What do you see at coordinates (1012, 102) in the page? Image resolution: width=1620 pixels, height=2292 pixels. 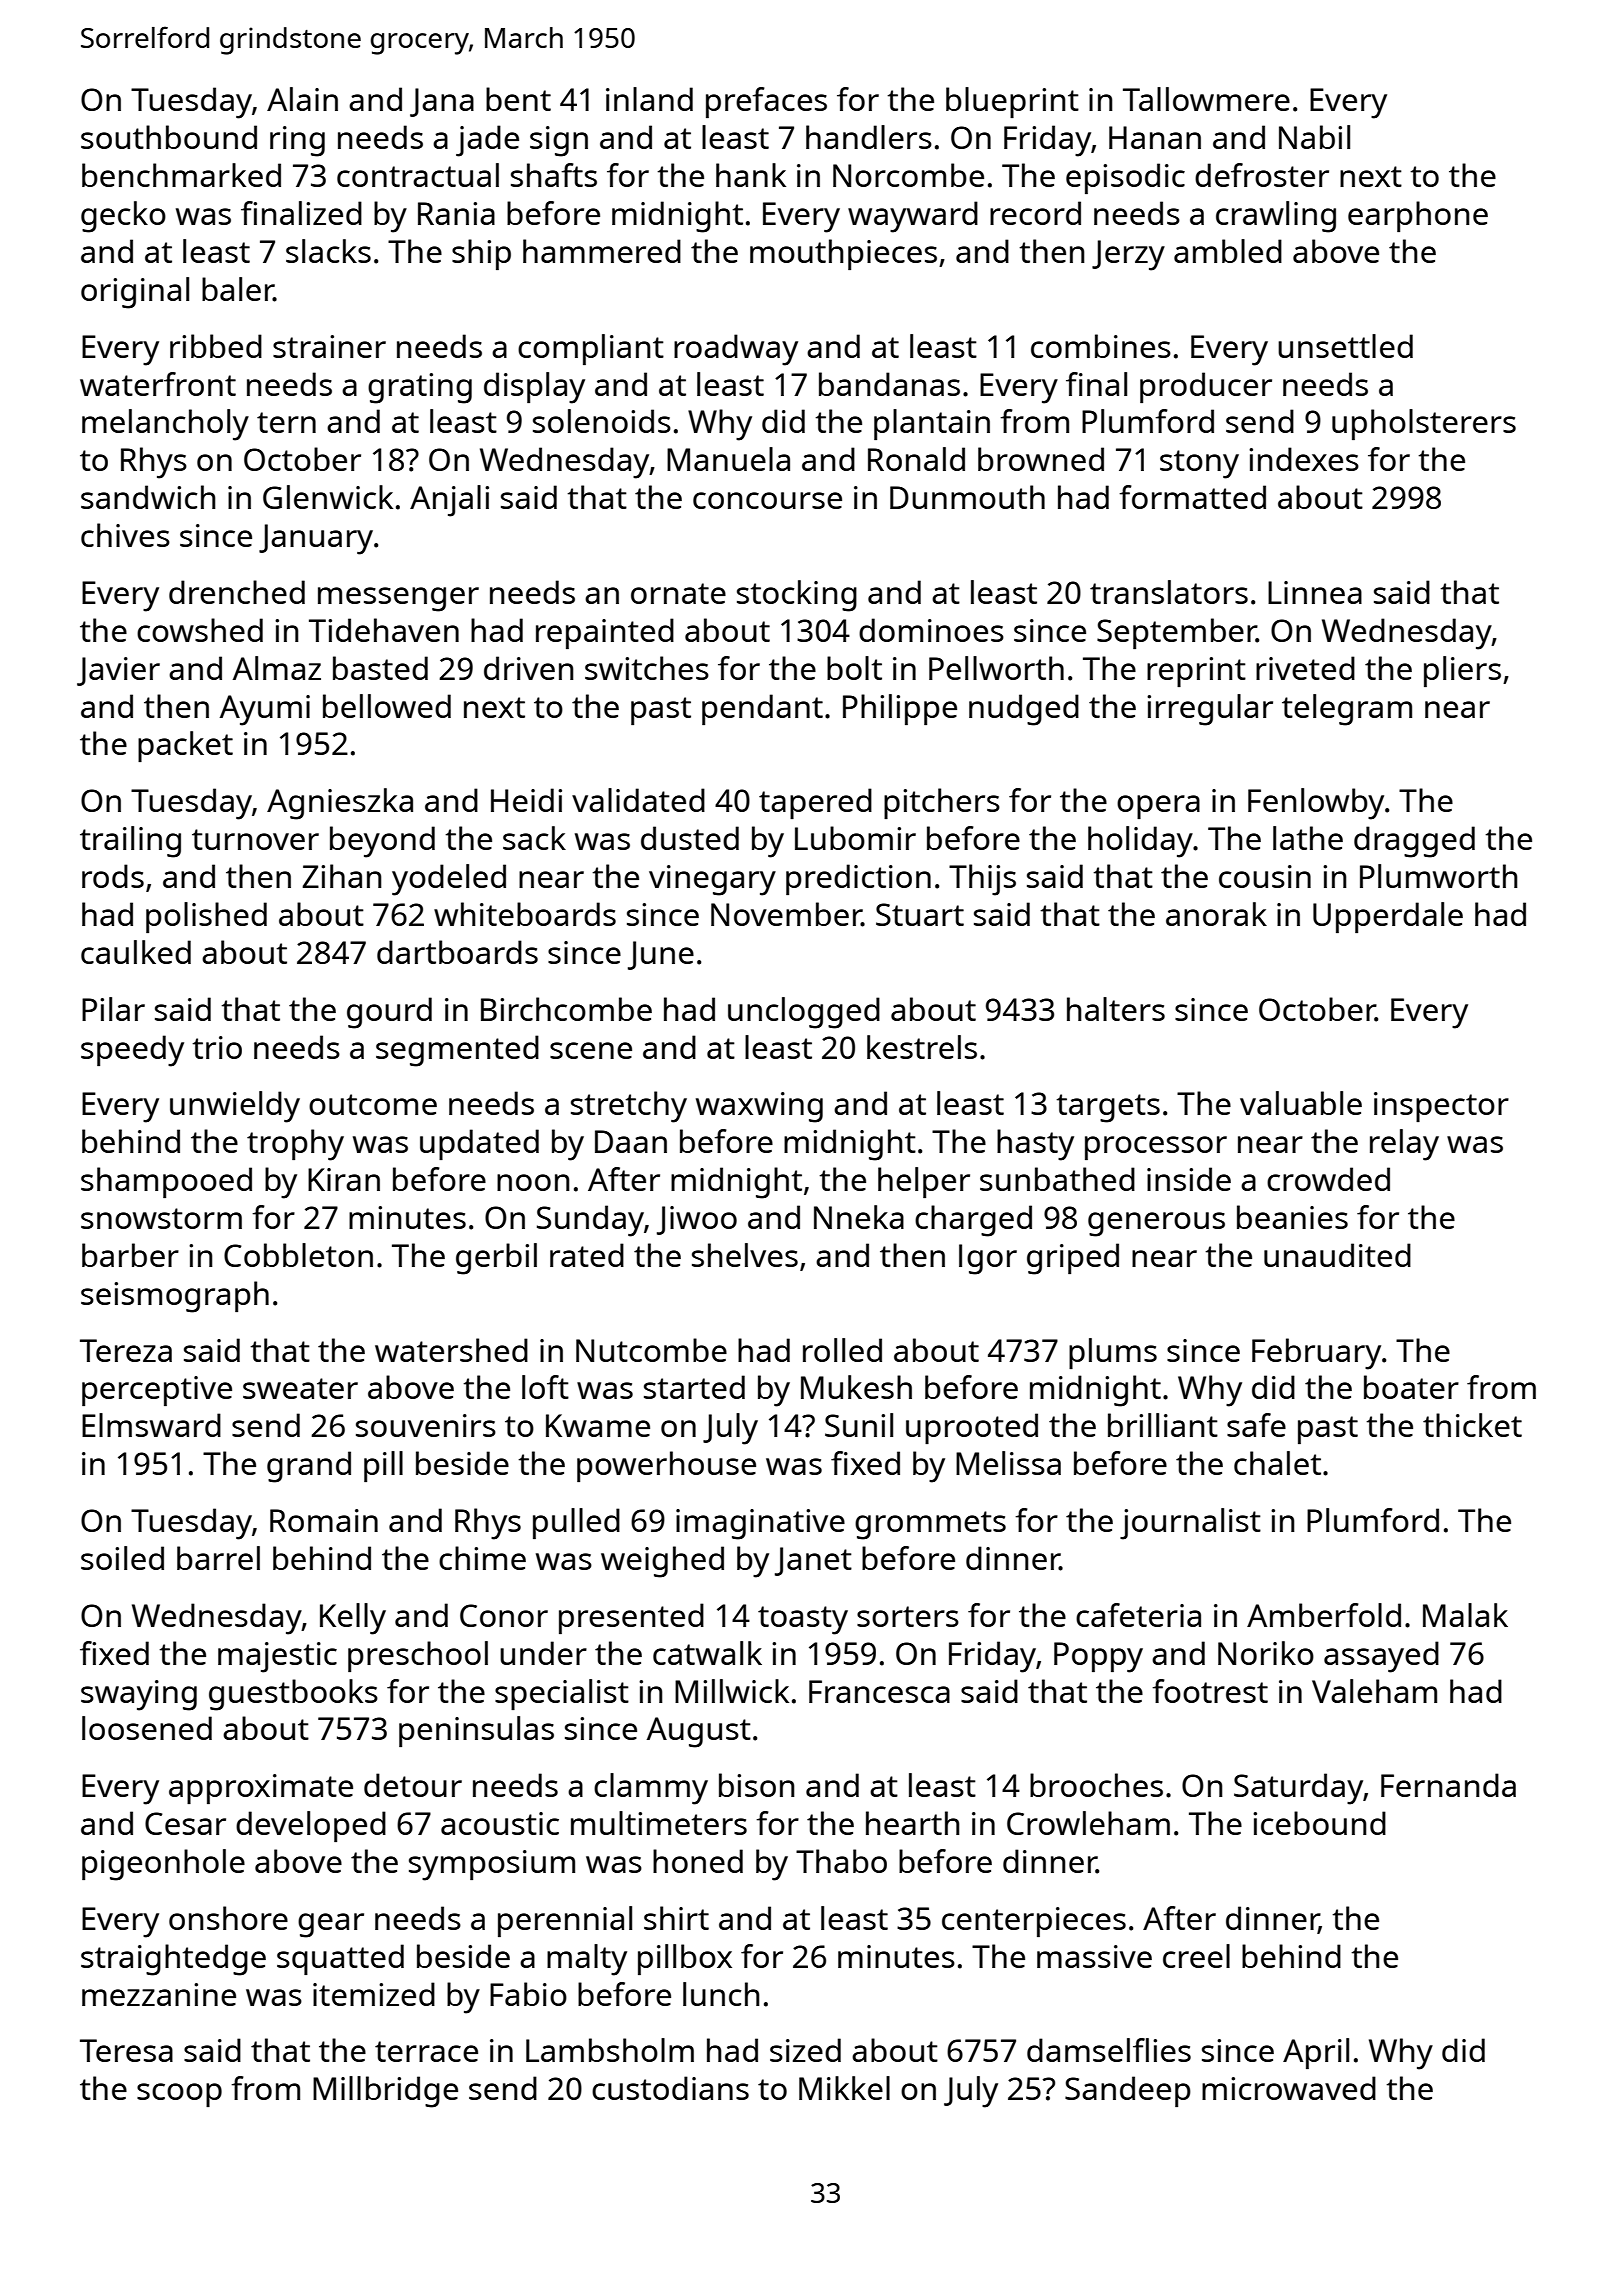 I see `blueprint` at bounding box center [1012, 102].
